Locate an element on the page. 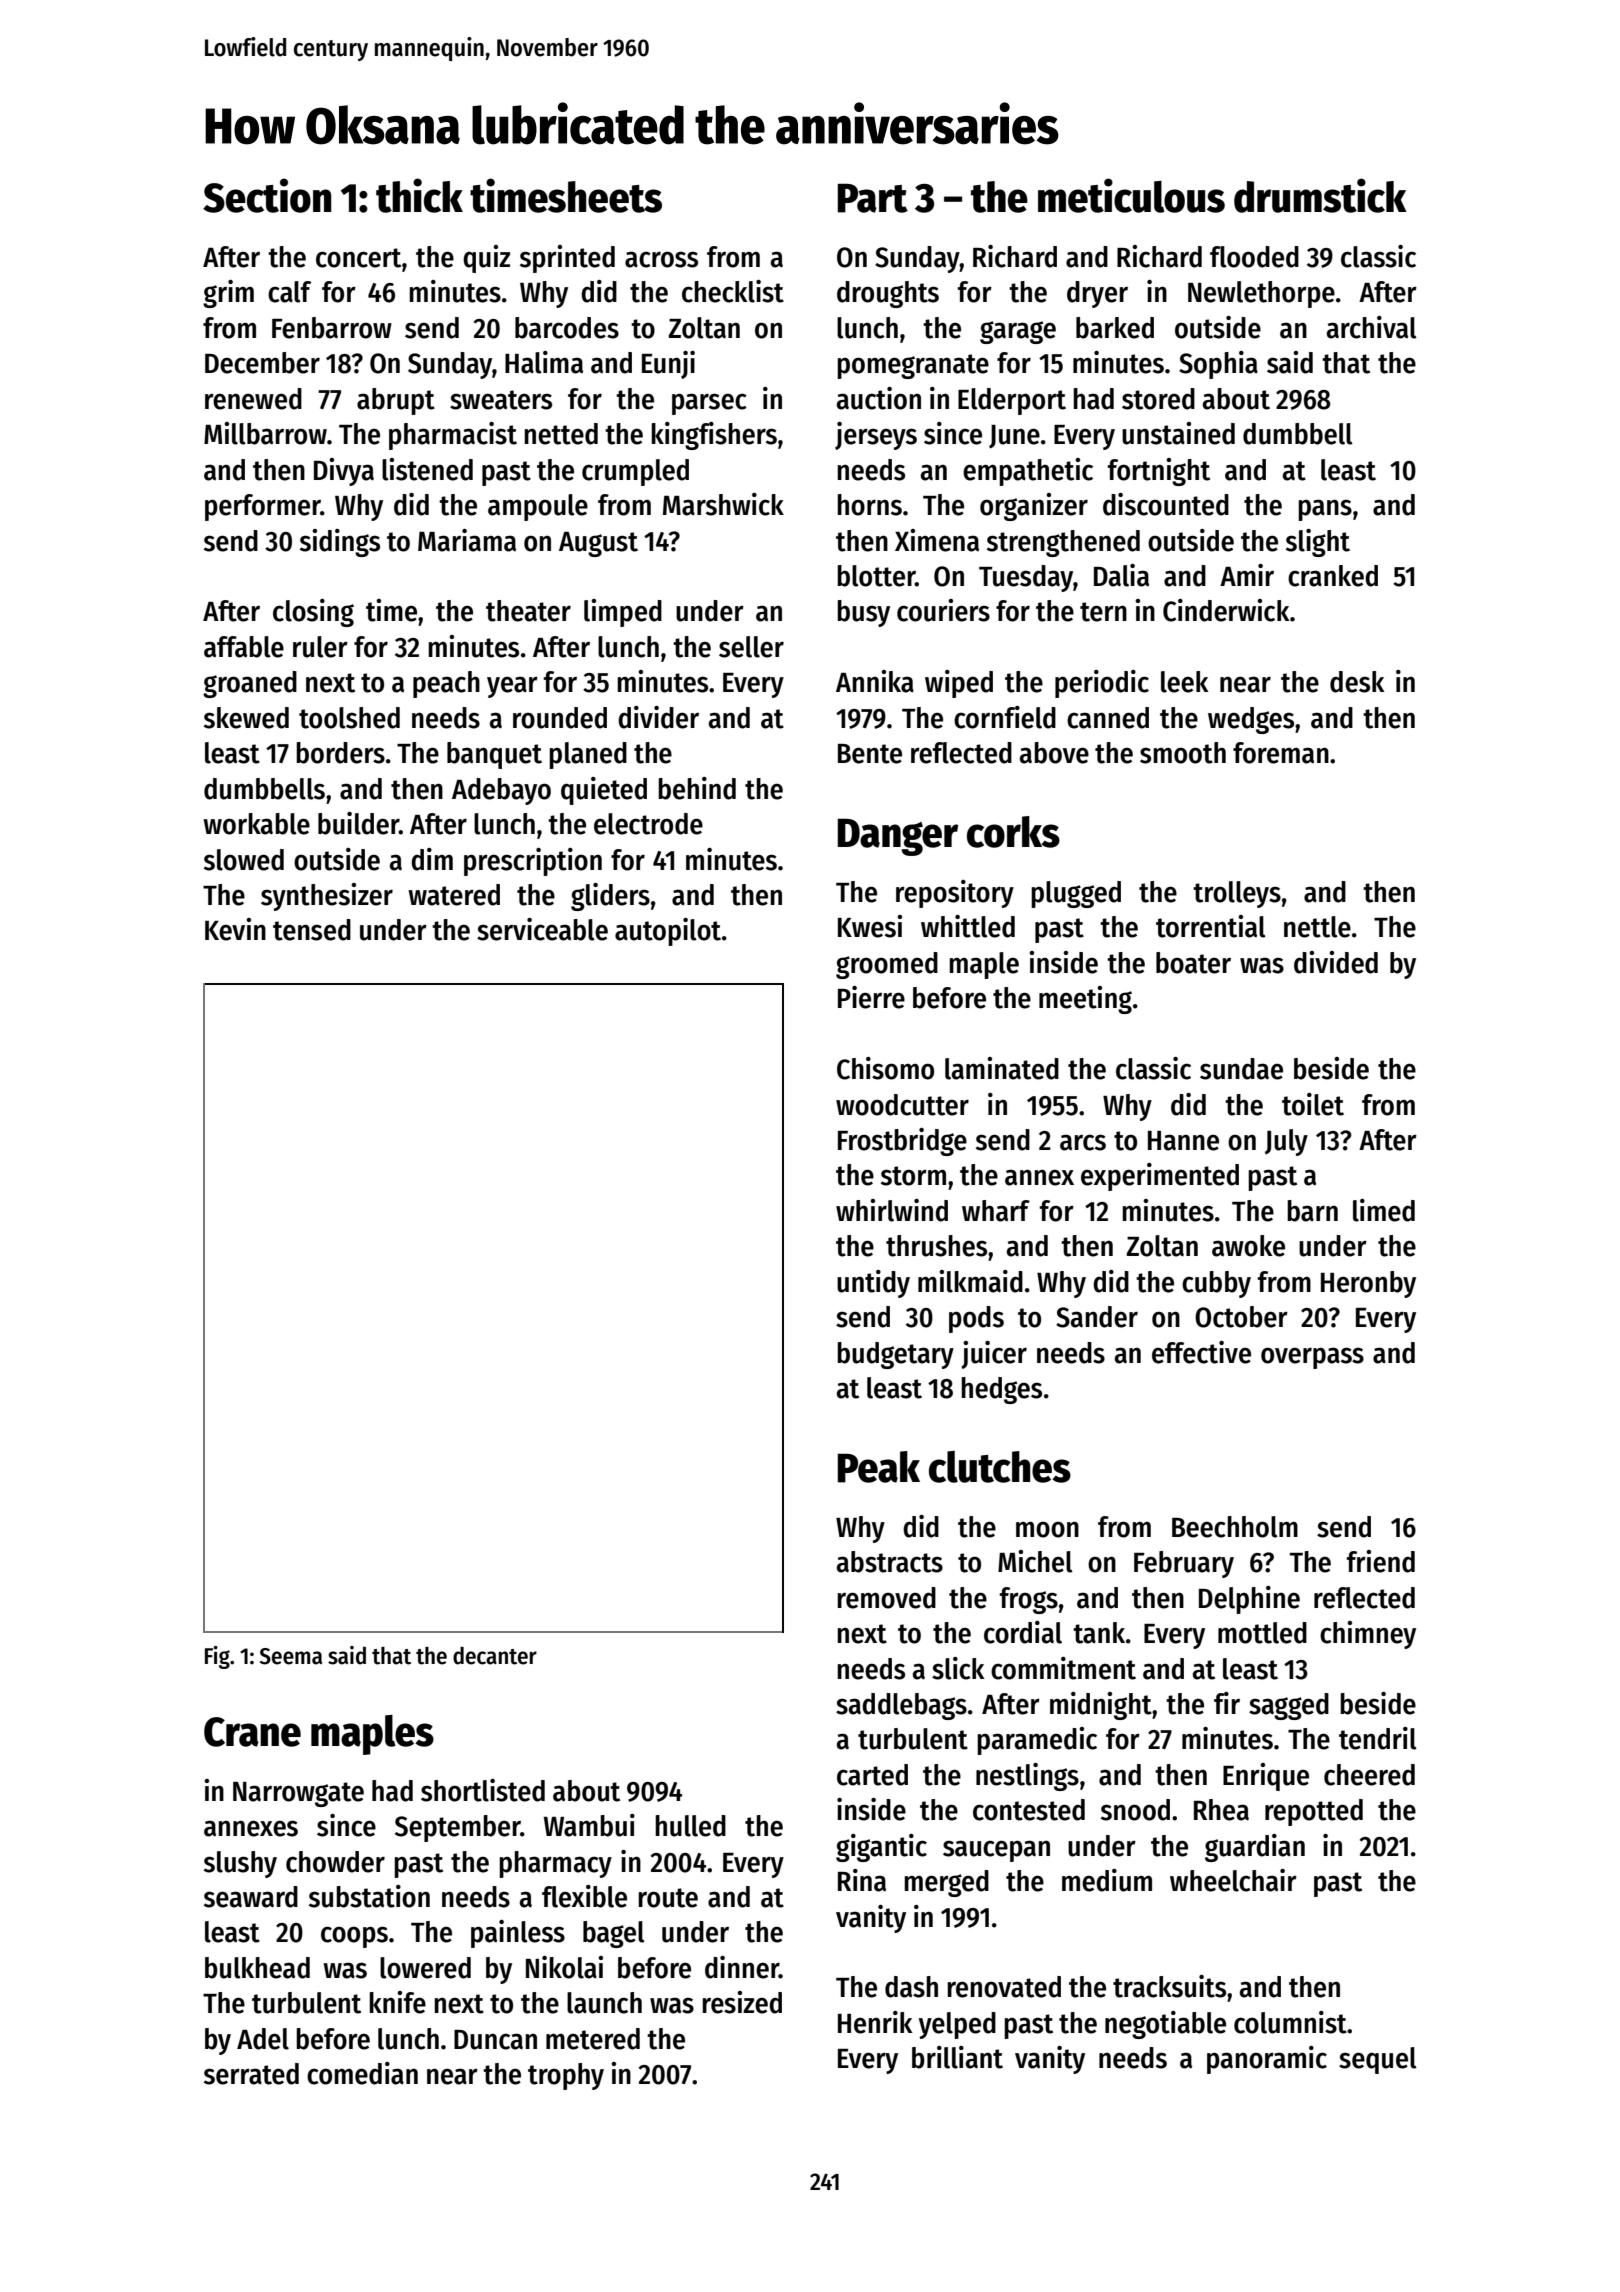 The height and width of the image is (2292, 1620). removed is located at coordinates (886, 1598).
